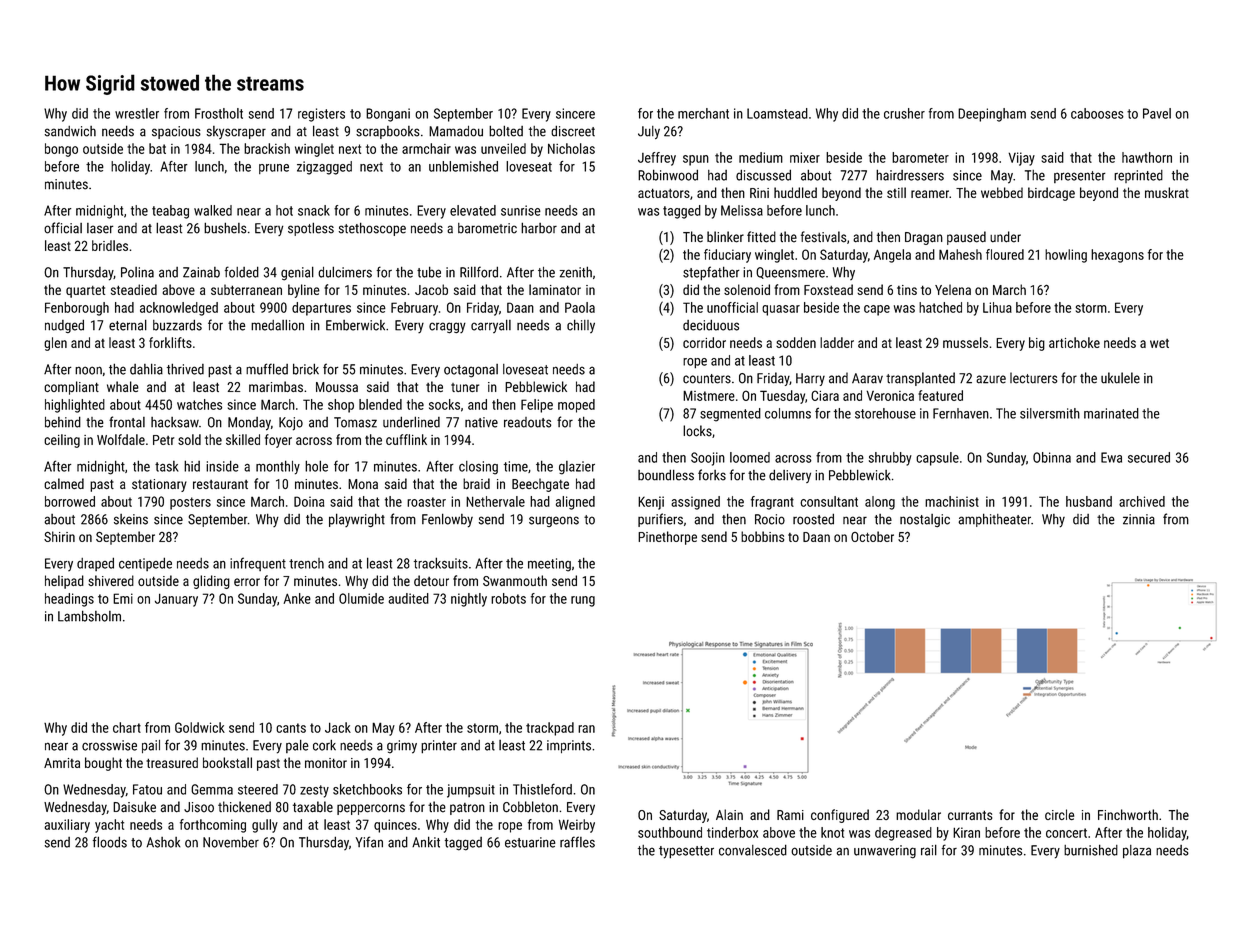  I want to click on frontal, so click(127, 422).
